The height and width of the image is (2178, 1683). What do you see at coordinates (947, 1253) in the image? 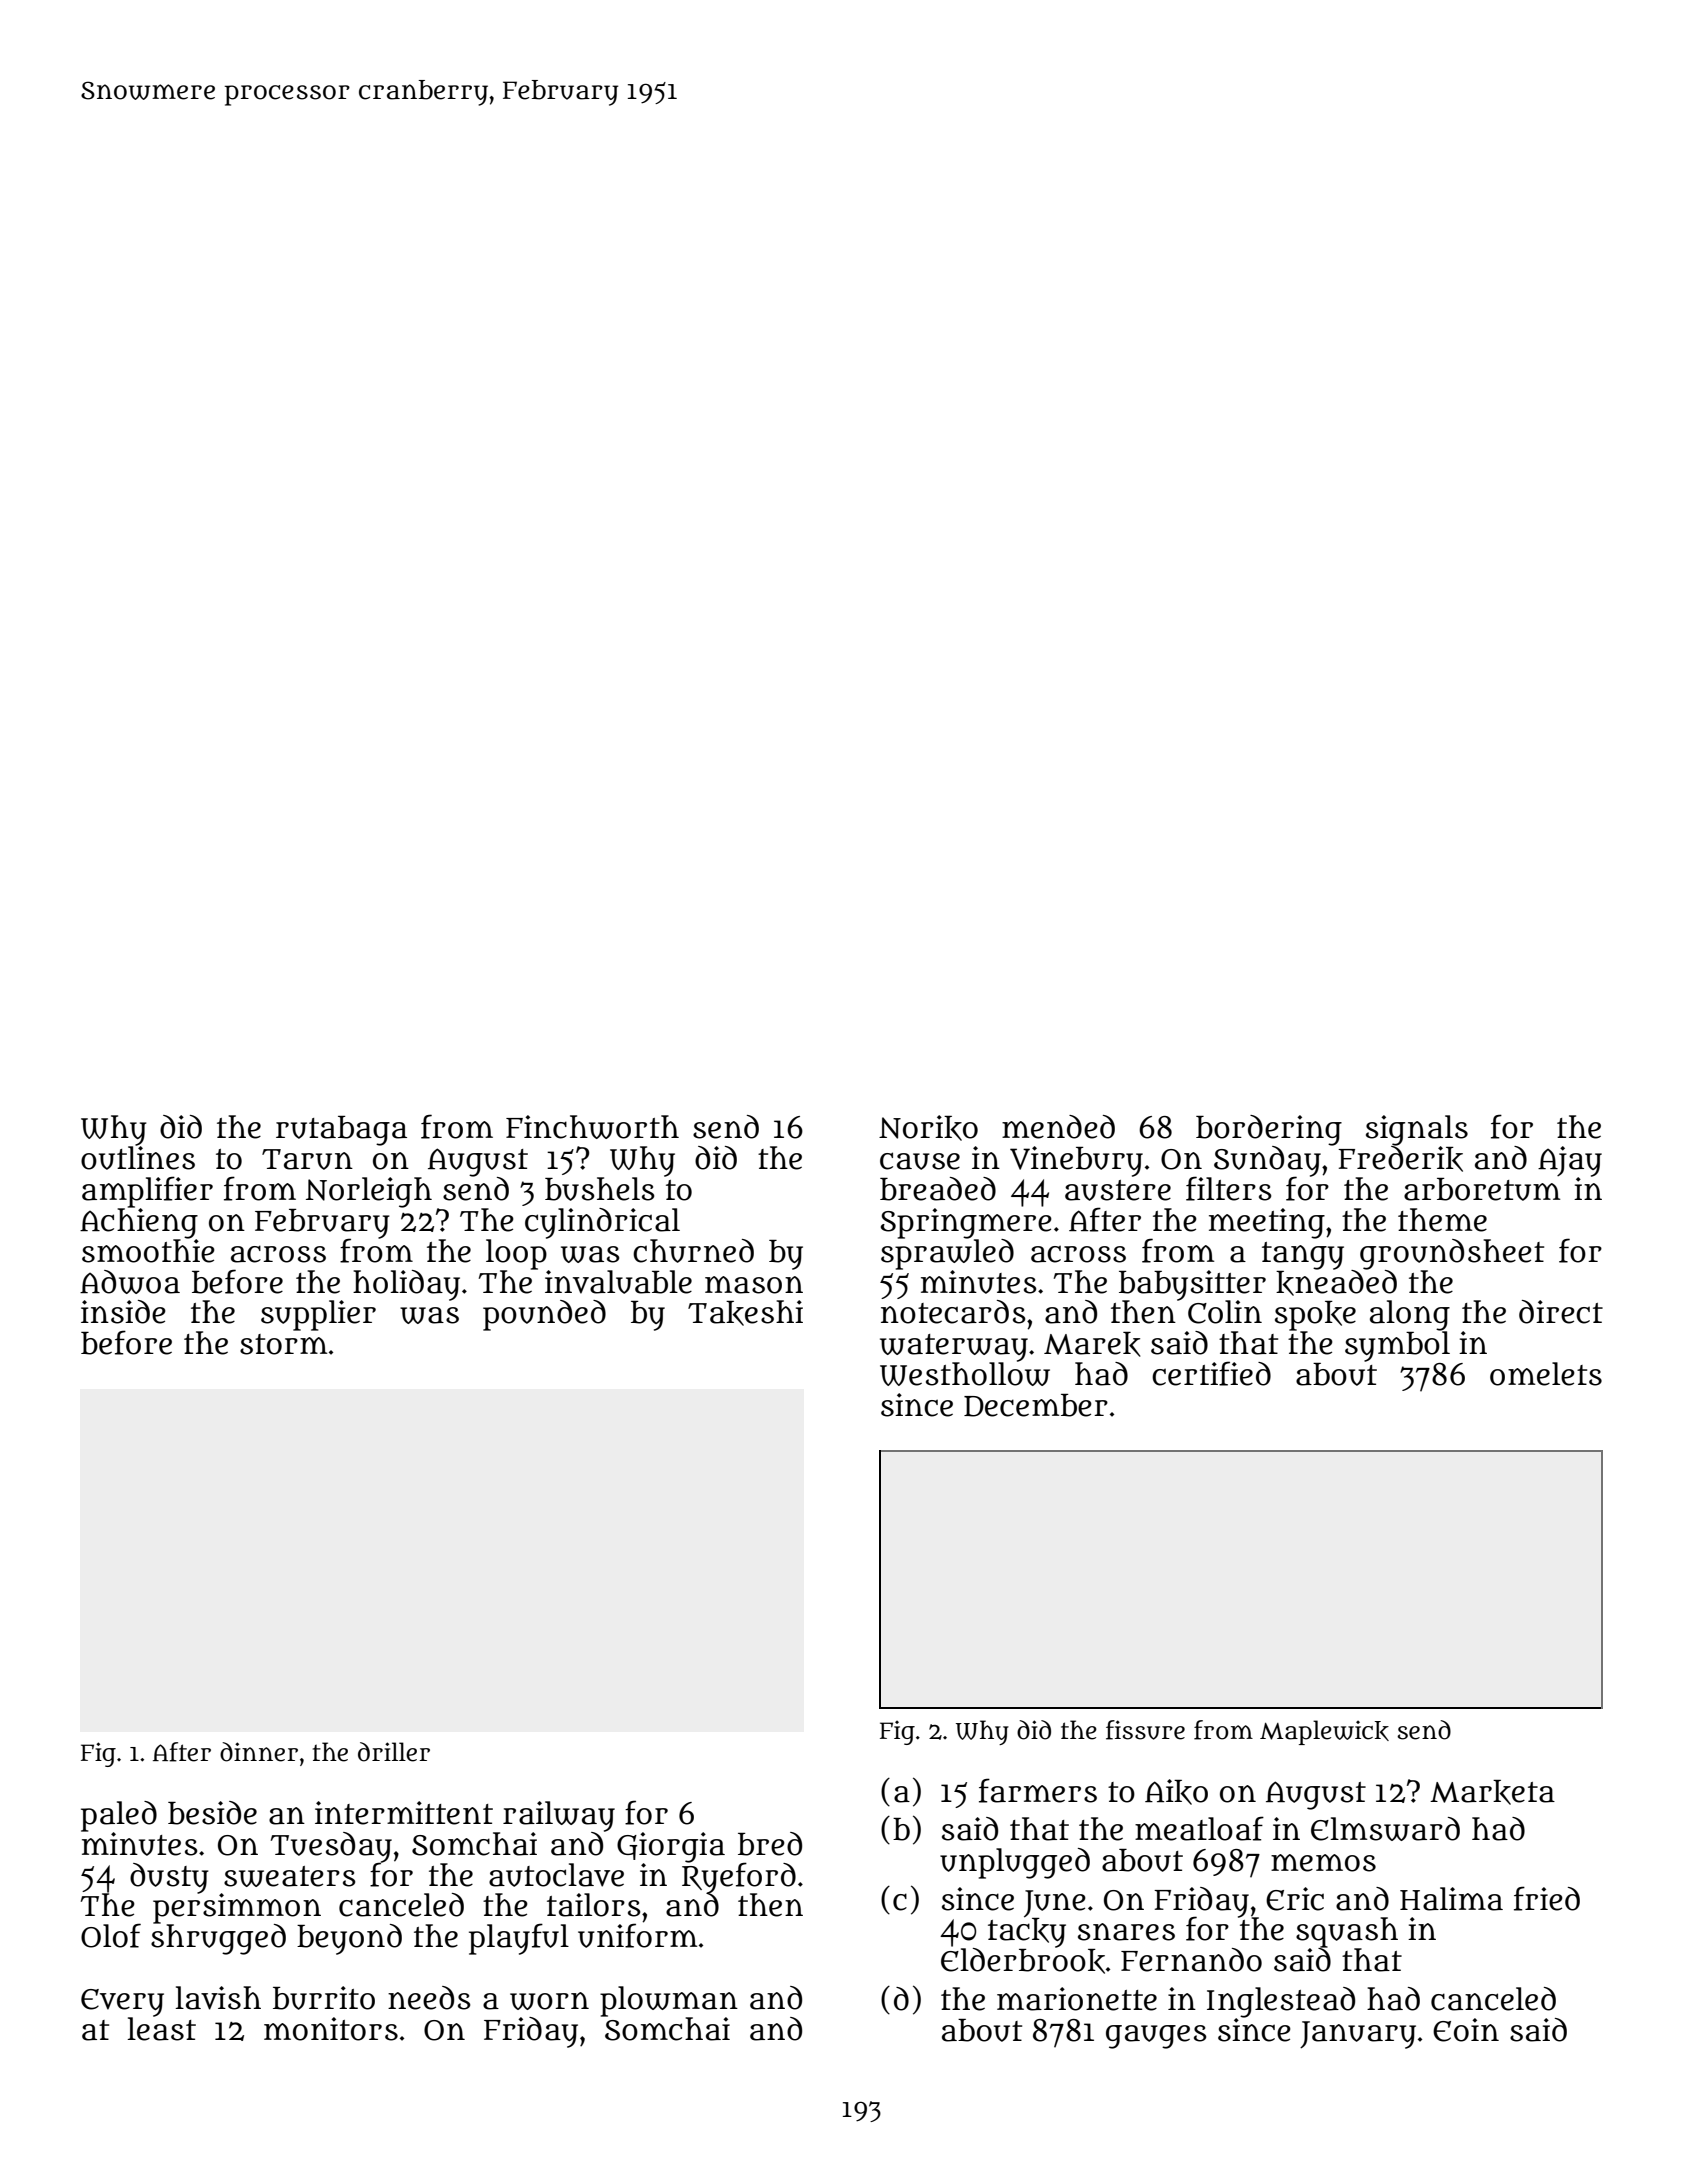
I see `sprawled` at bounding box center [947, 1253].
